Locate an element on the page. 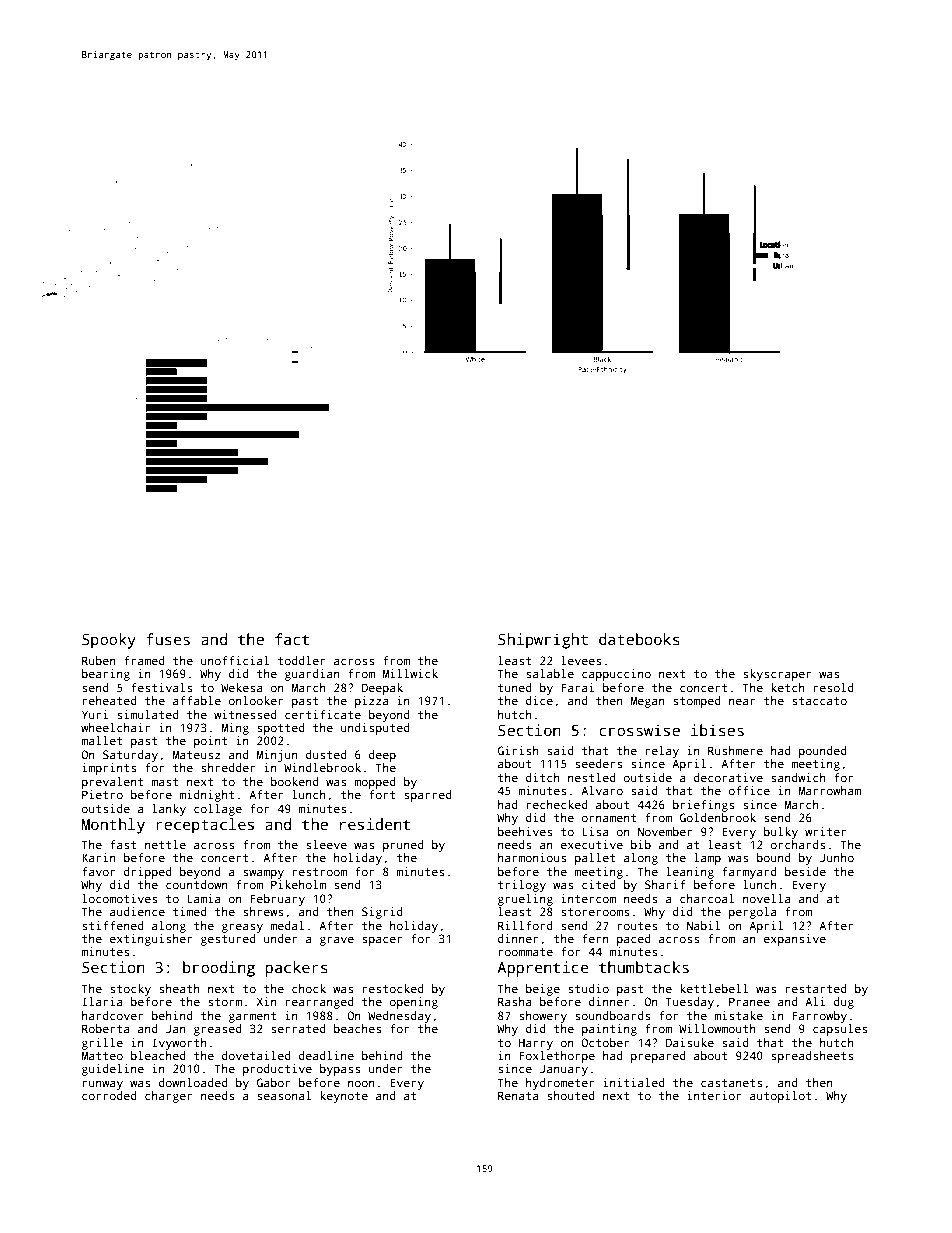 The image size is (952, 1233). countdown is located at coordinates (197, 884).
